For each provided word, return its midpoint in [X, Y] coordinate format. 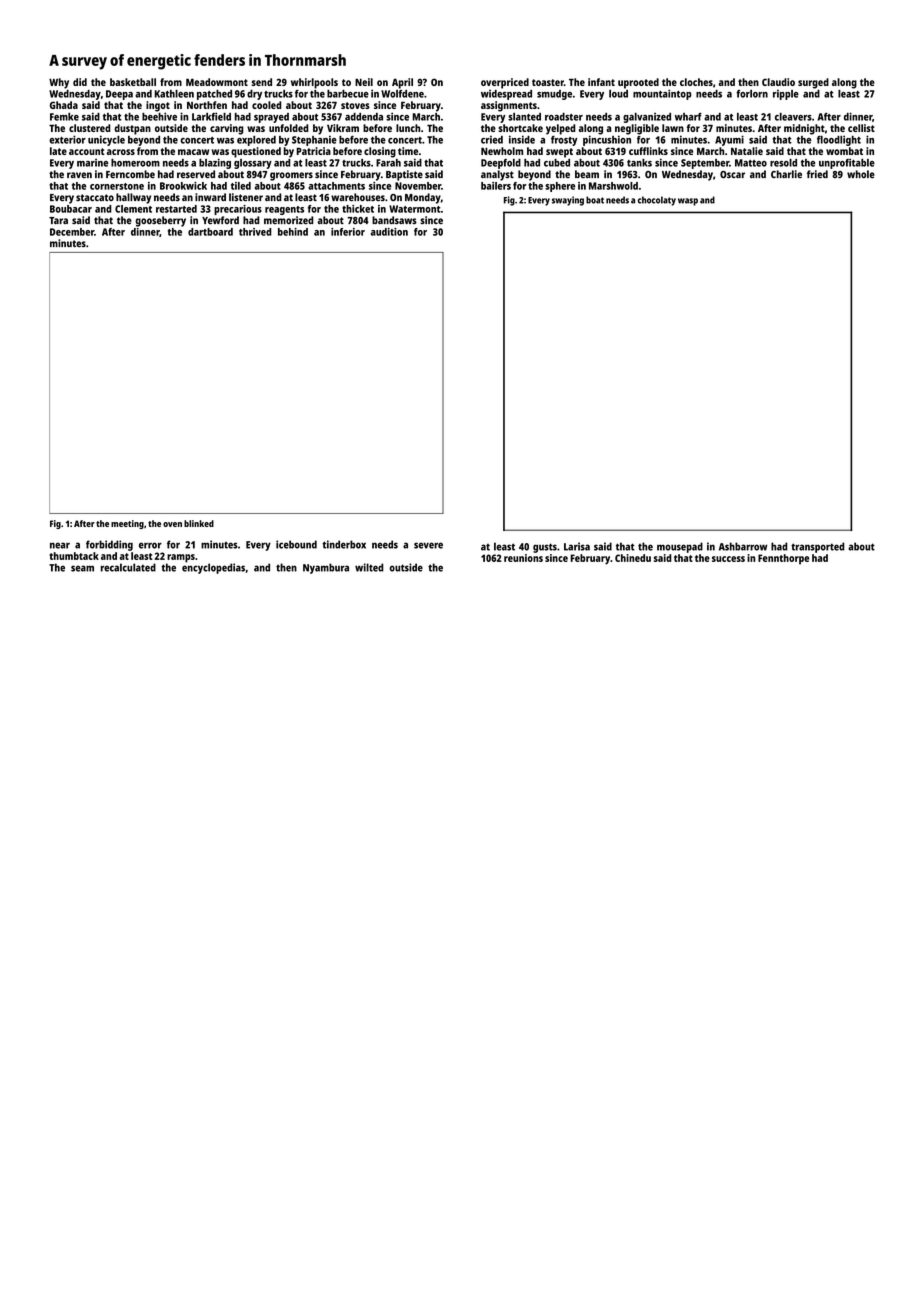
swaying [568, 201]
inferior [348, 232]
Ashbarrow [743, 546]
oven [172, 524]
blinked [199, 523]
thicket [358, 209]
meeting [127, 524]
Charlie [786, 174]
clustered [89, 128]
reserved [196, 174]
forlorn [752, 94]
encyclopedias [213, 568]
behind [293, 232]
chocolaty [657, 201]
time [408, 151]
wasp [688, 202]
